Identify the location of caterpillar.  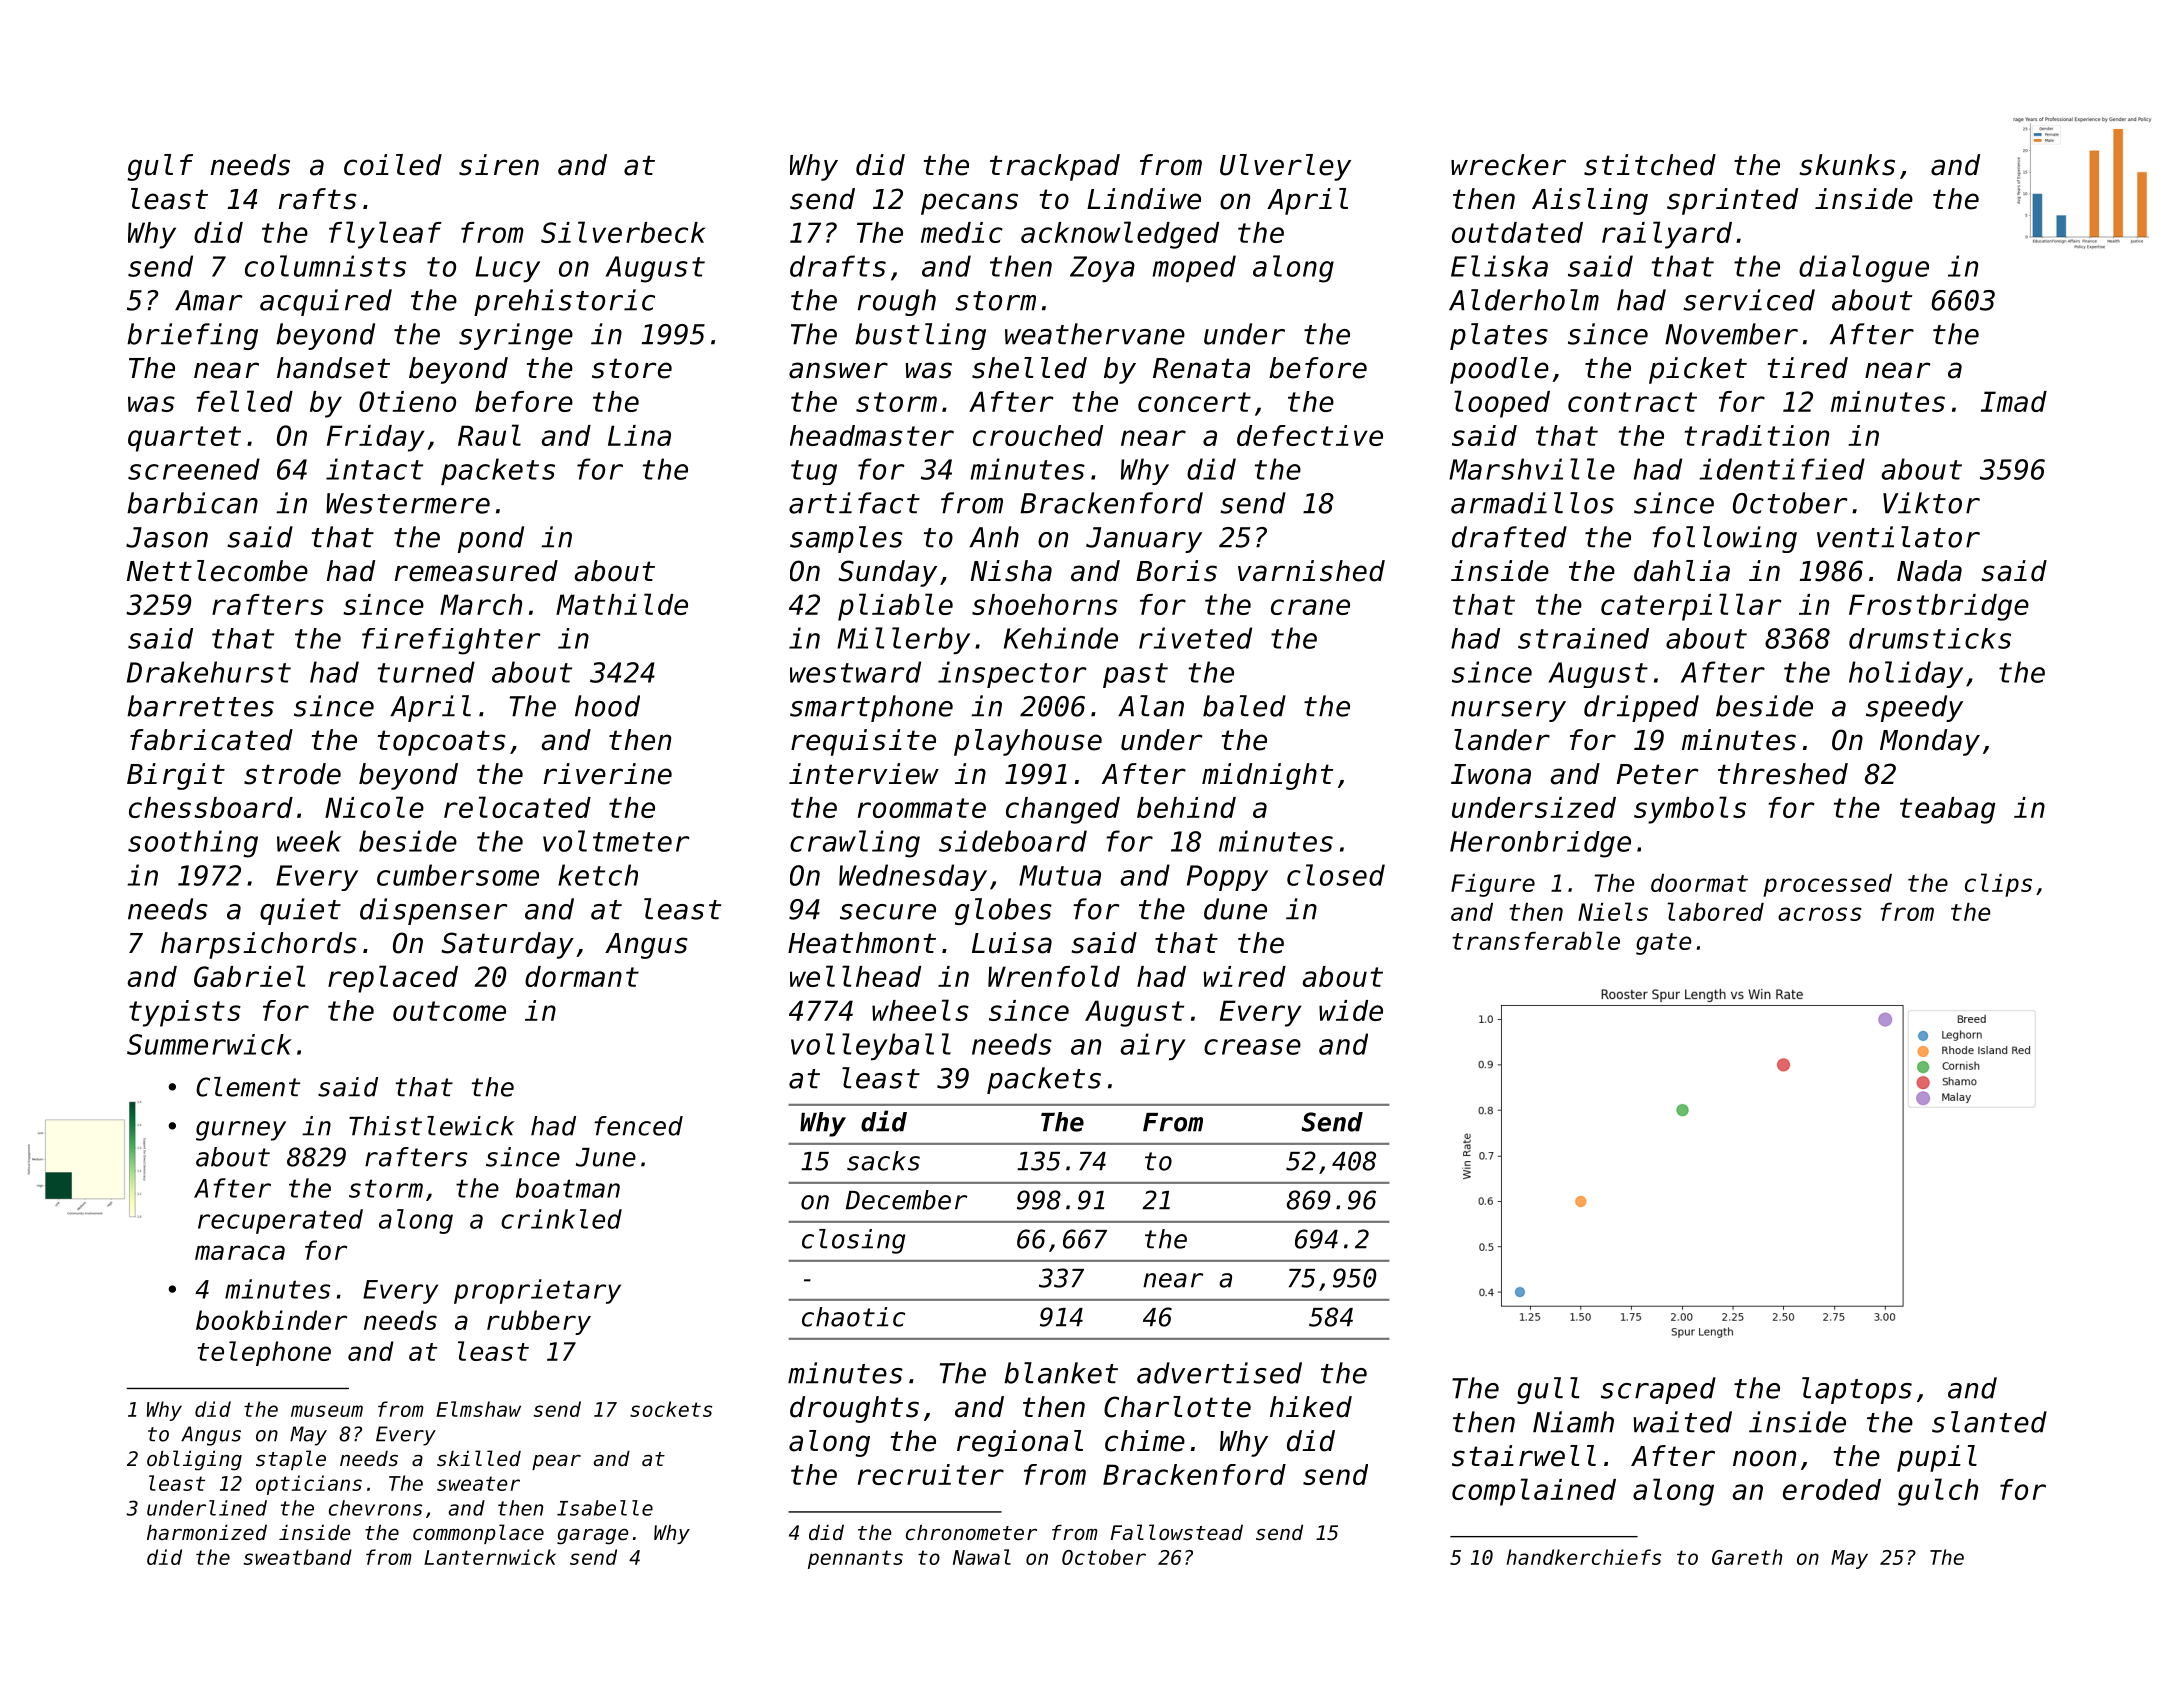
(1691, 607).
